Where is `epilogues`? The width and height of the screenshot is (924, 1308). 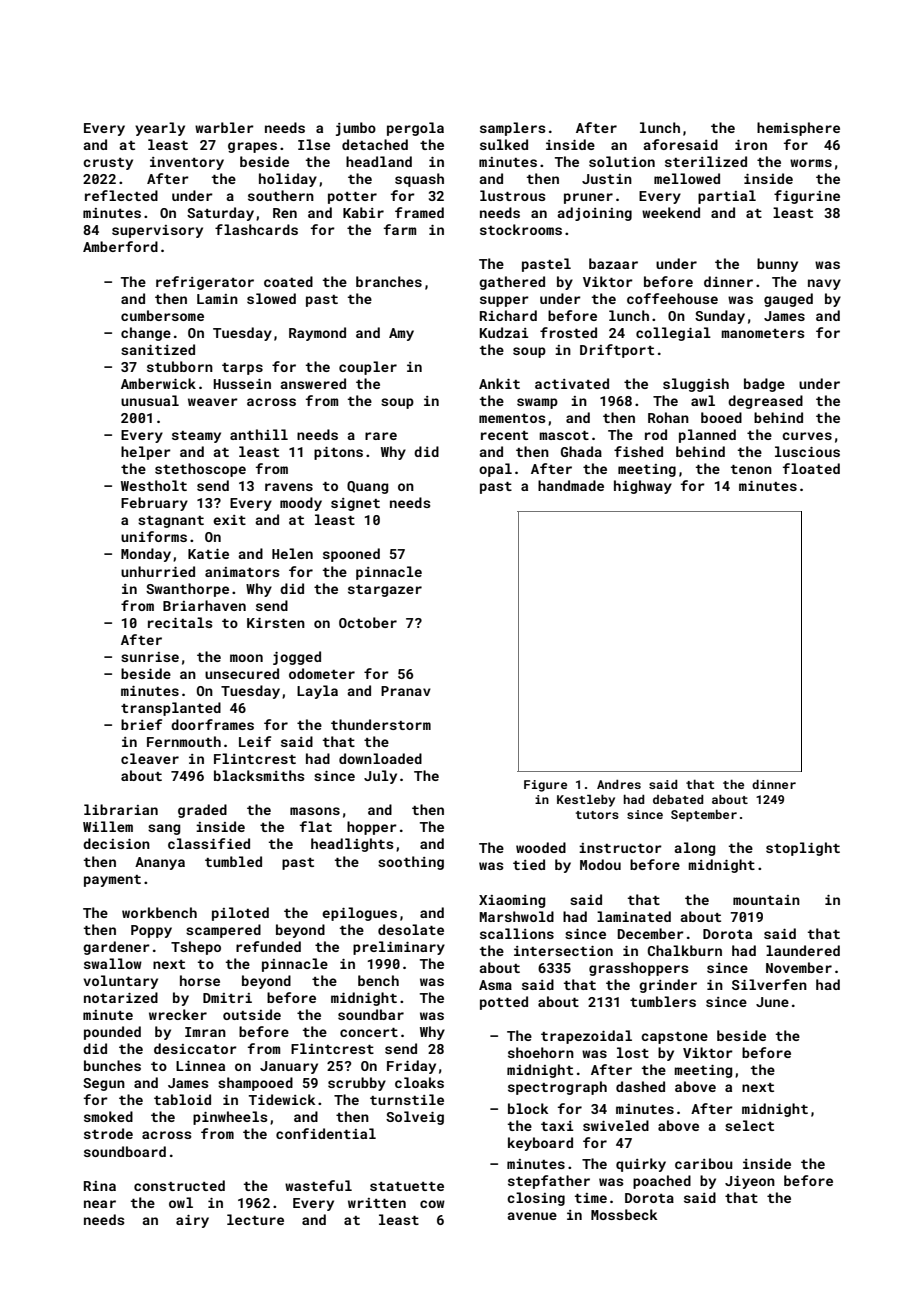
epilogues is located at coordinates (359, 914).
